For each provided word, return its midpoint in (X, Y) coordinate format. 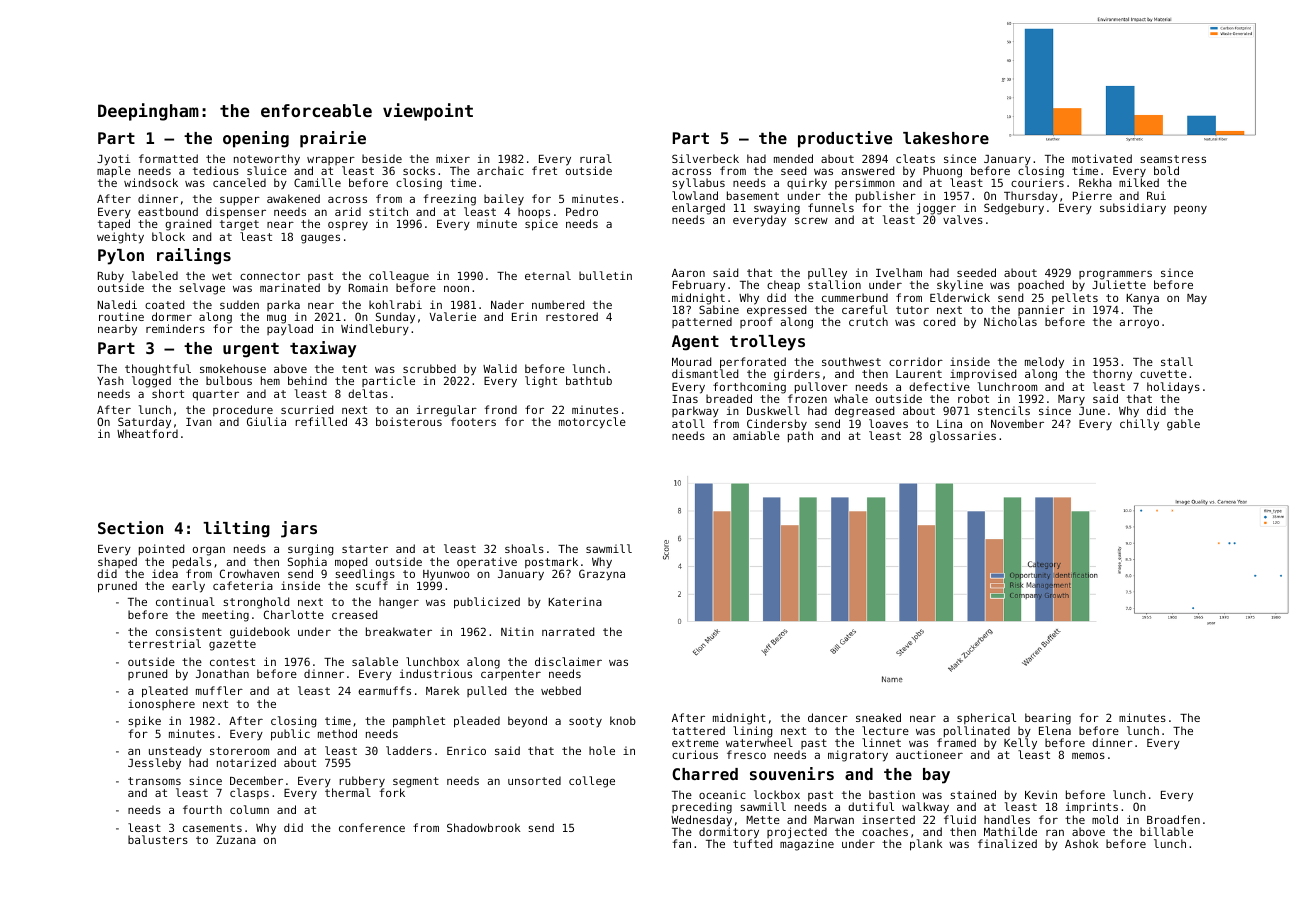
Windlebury (375, 329)
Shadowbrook (484, 827)
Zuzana (236, 840)
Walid (500, 368)
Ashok (1082, 843)
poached (1041, 285)
